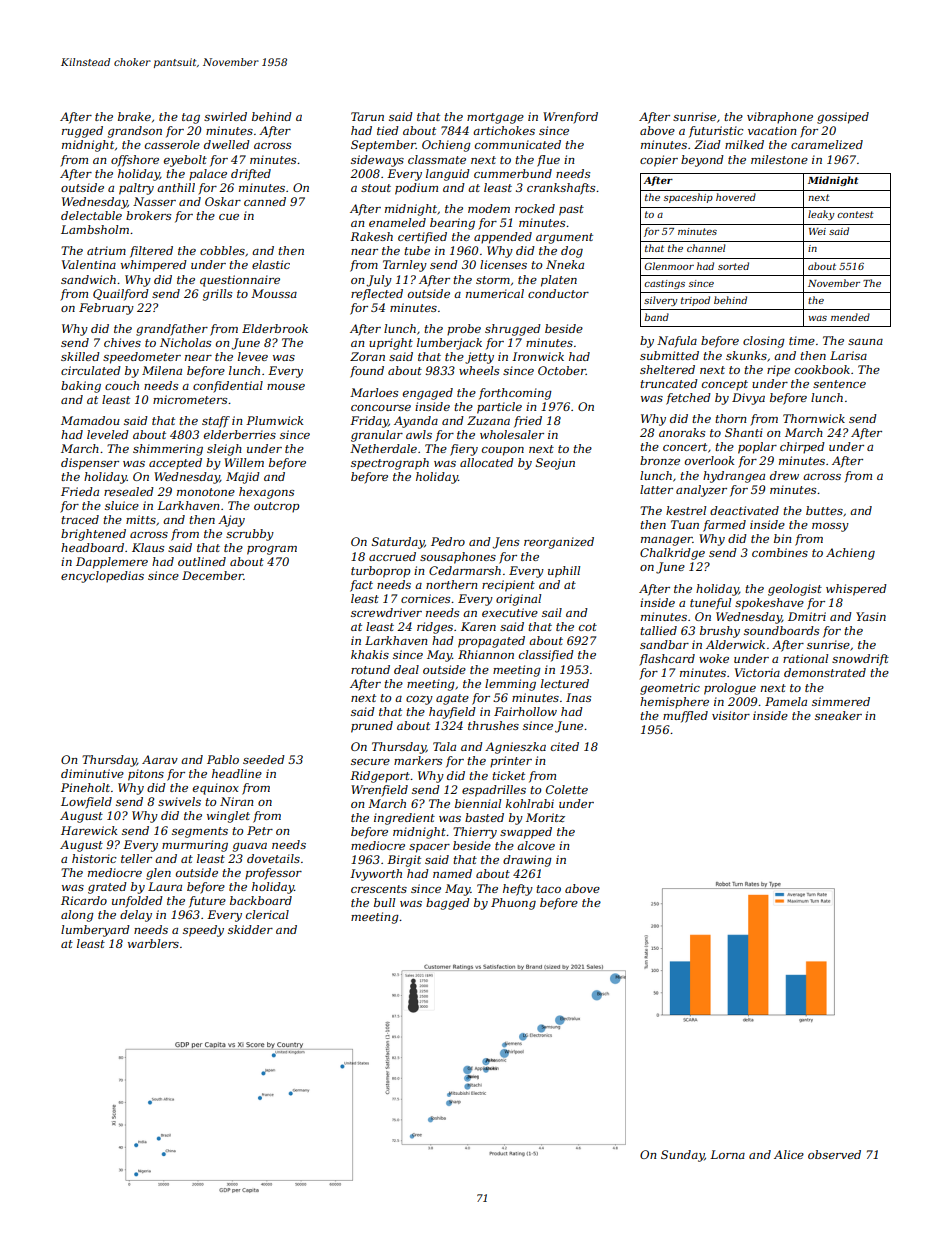  What do you see at coordinates (250, 847) in the screenshot?
I see `guava` at bounding box center [250, 847].
